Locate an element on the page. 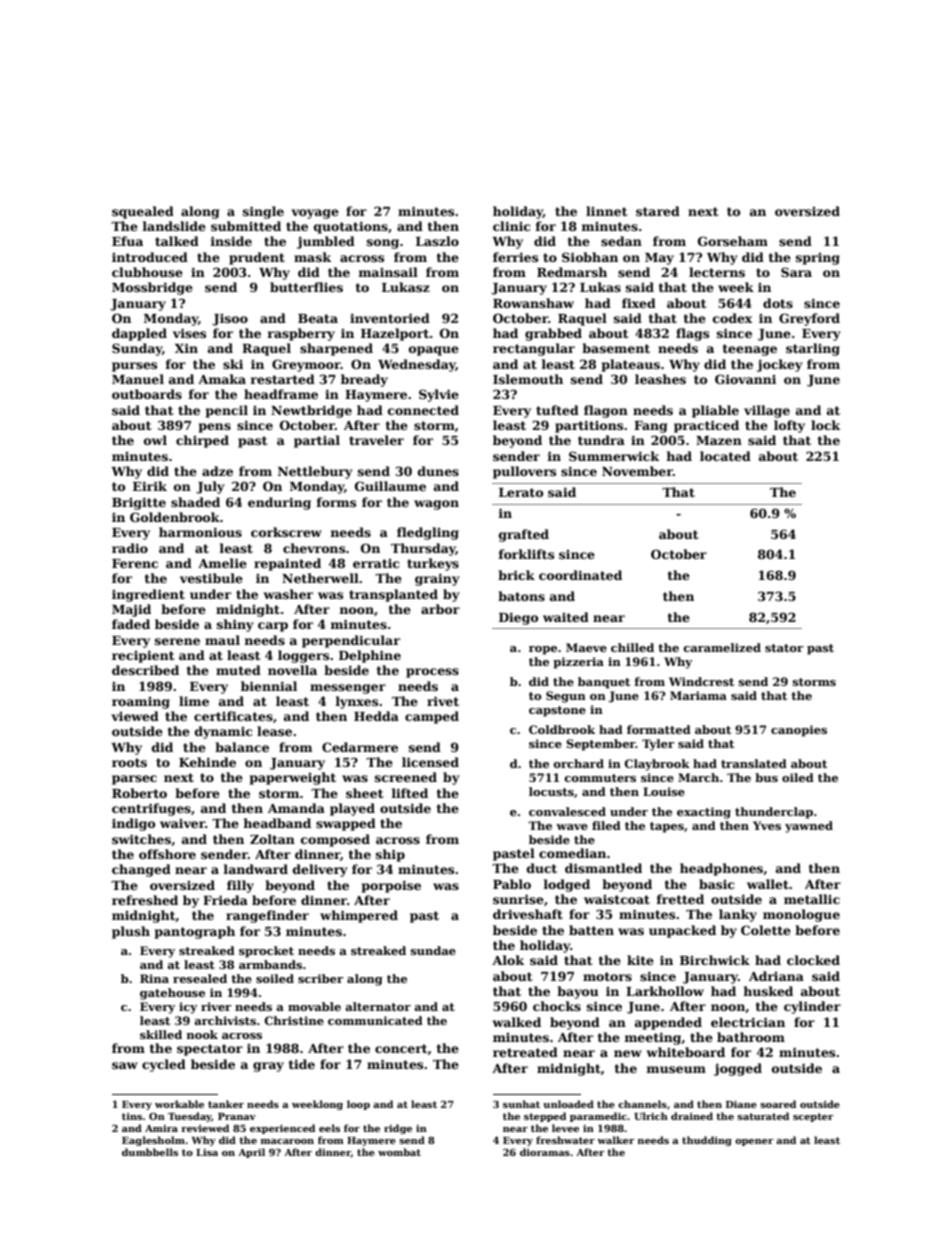 Image resolution: width=952 pixels, height=1233 pixels. talked is located at coordinates (177, 241).
